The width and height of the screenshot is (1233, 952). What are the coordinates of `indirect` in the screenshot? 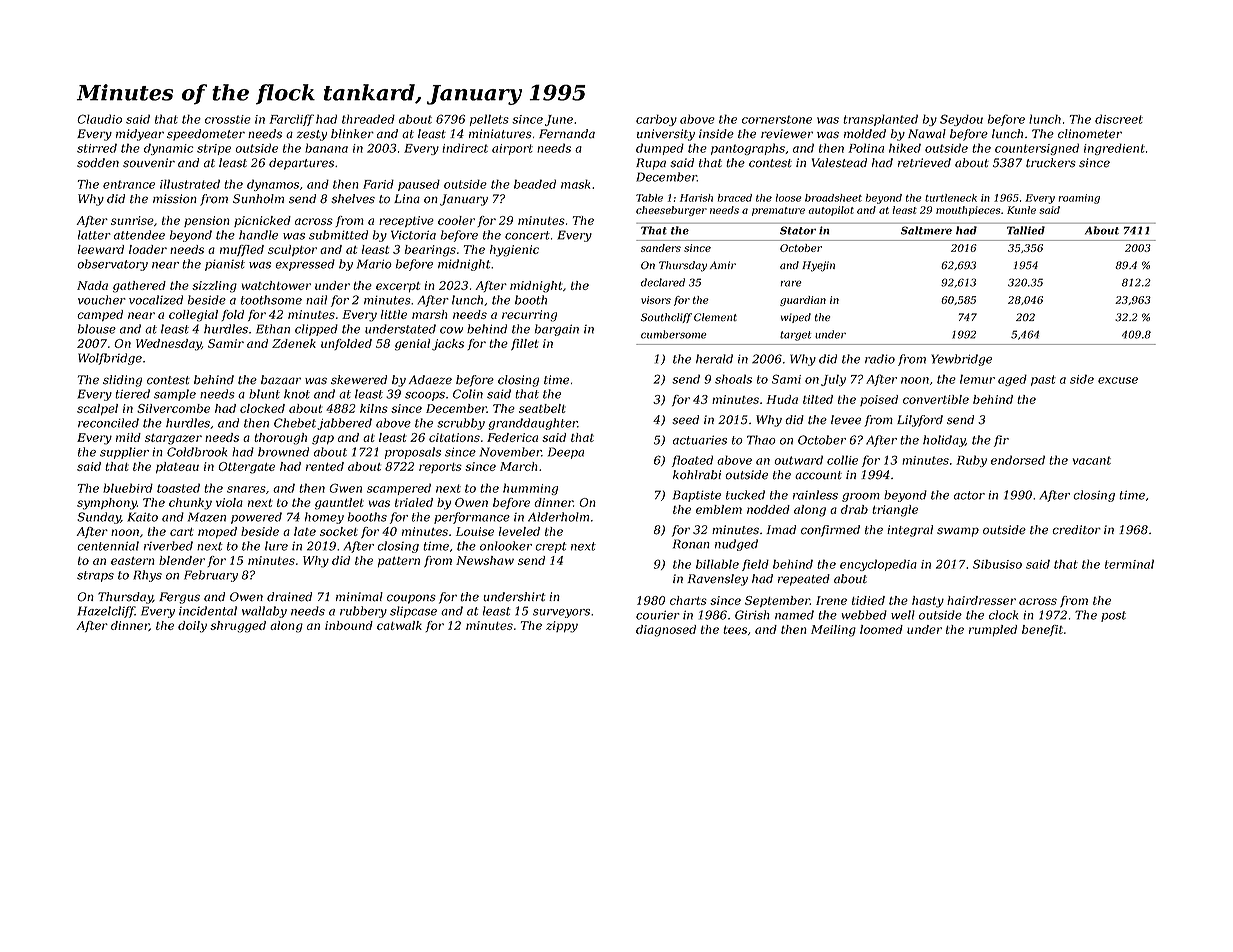 It's located at (465, 148).
